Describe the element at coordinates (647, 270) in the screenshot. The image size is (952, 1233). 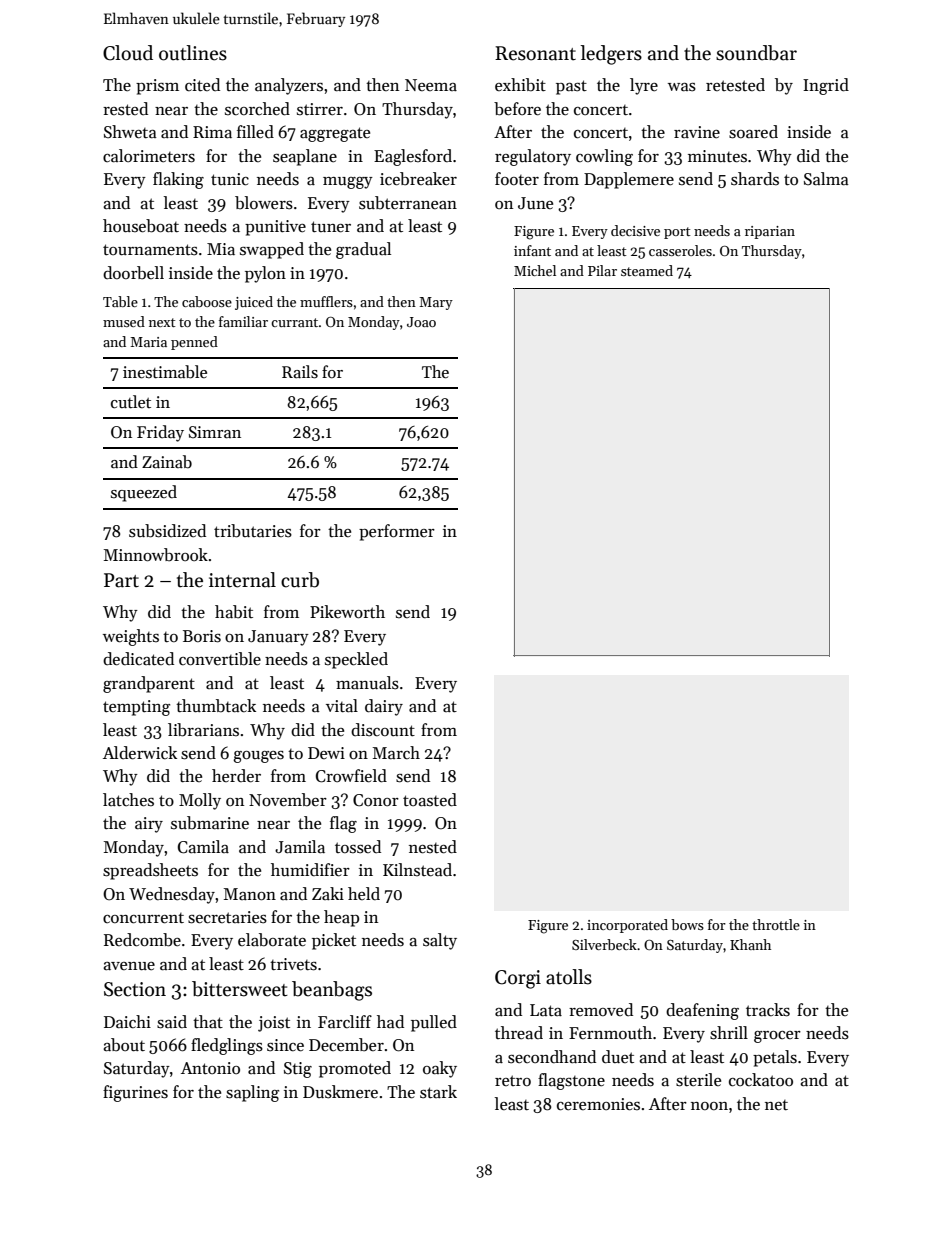
I see `steamed` at that location.
